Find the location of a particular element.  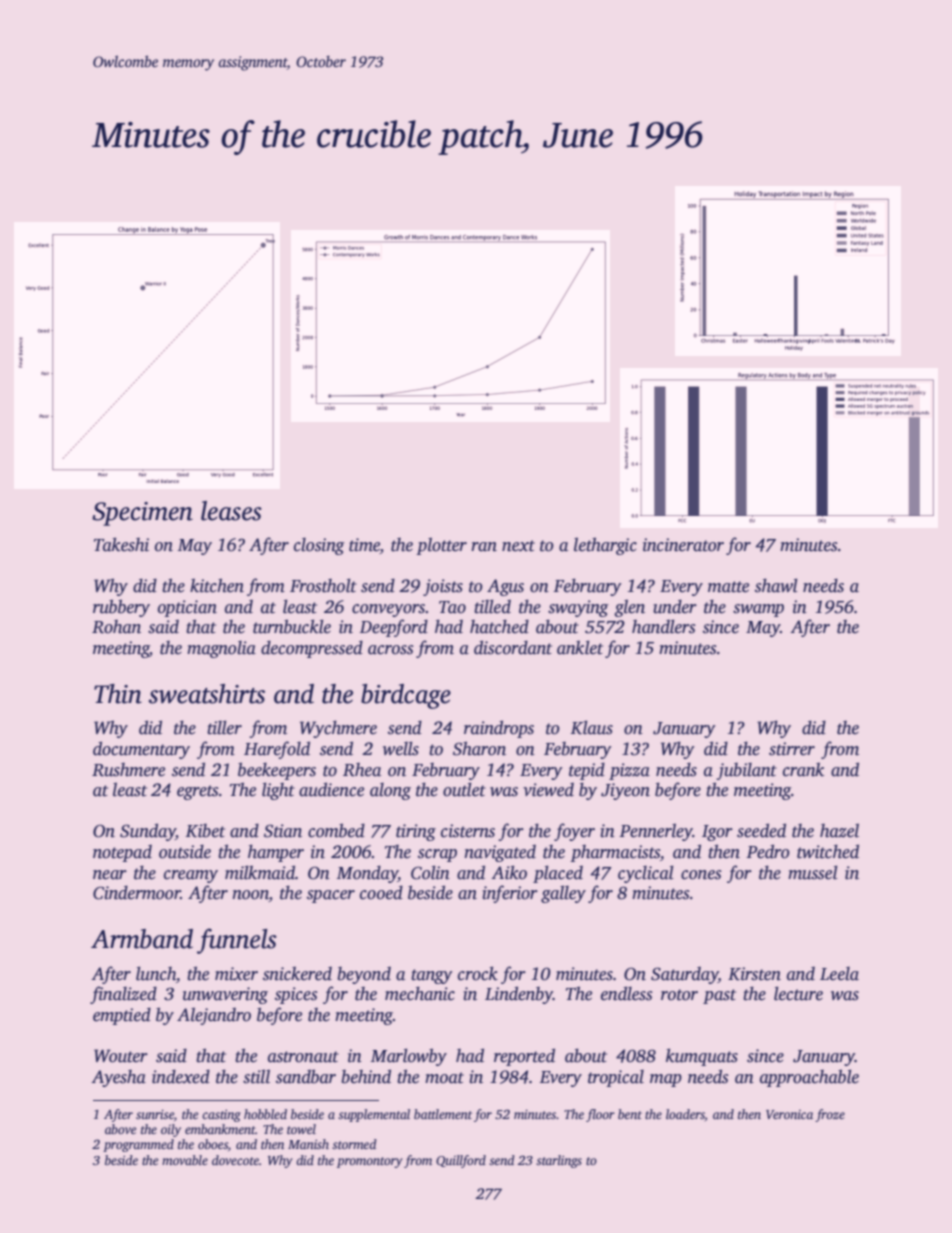

incinerator is located at coordinates (683, 545).
